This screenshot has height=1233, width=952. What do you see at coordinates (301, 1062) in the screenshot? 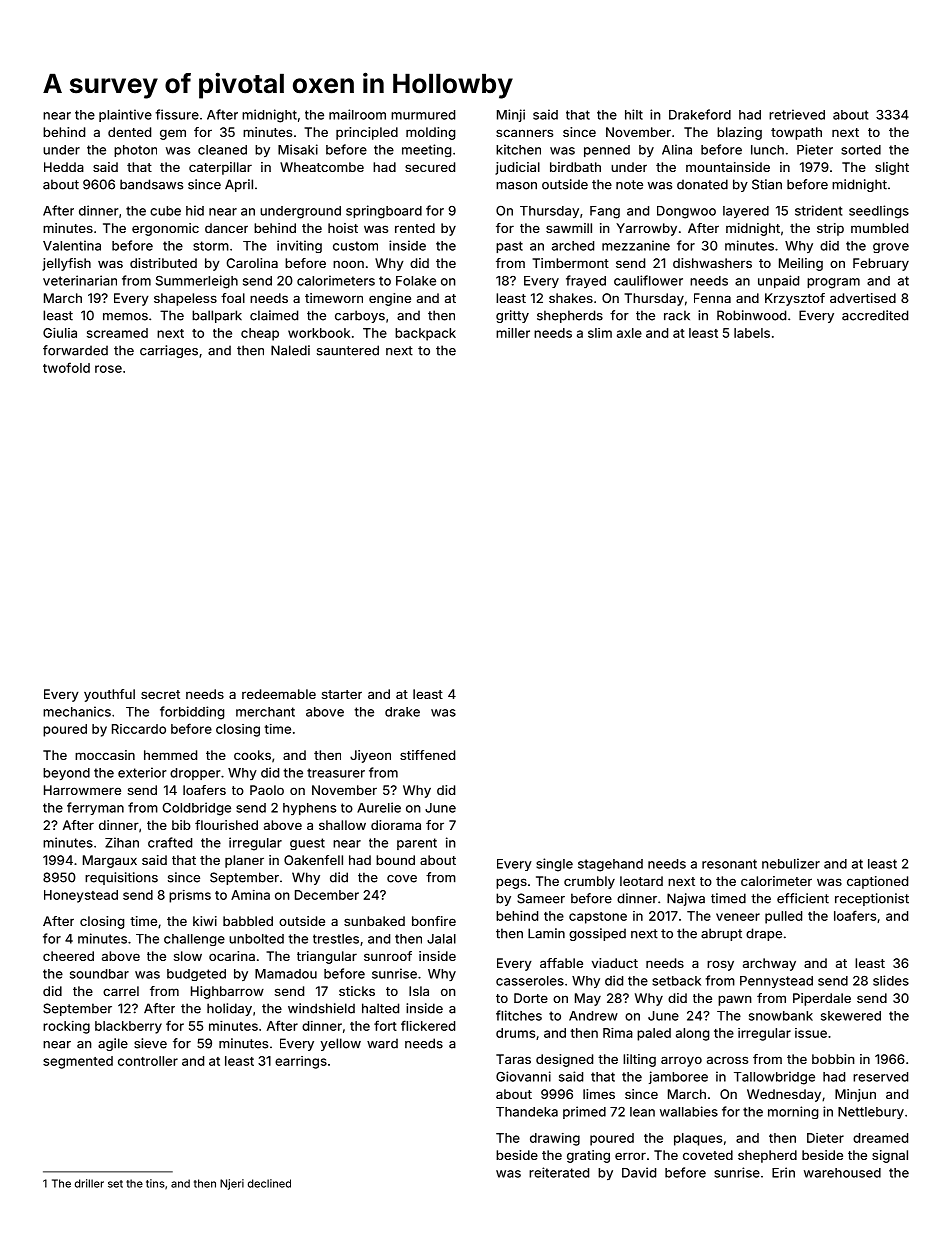
I see `earrings` at bounding box center [301, 1062].
